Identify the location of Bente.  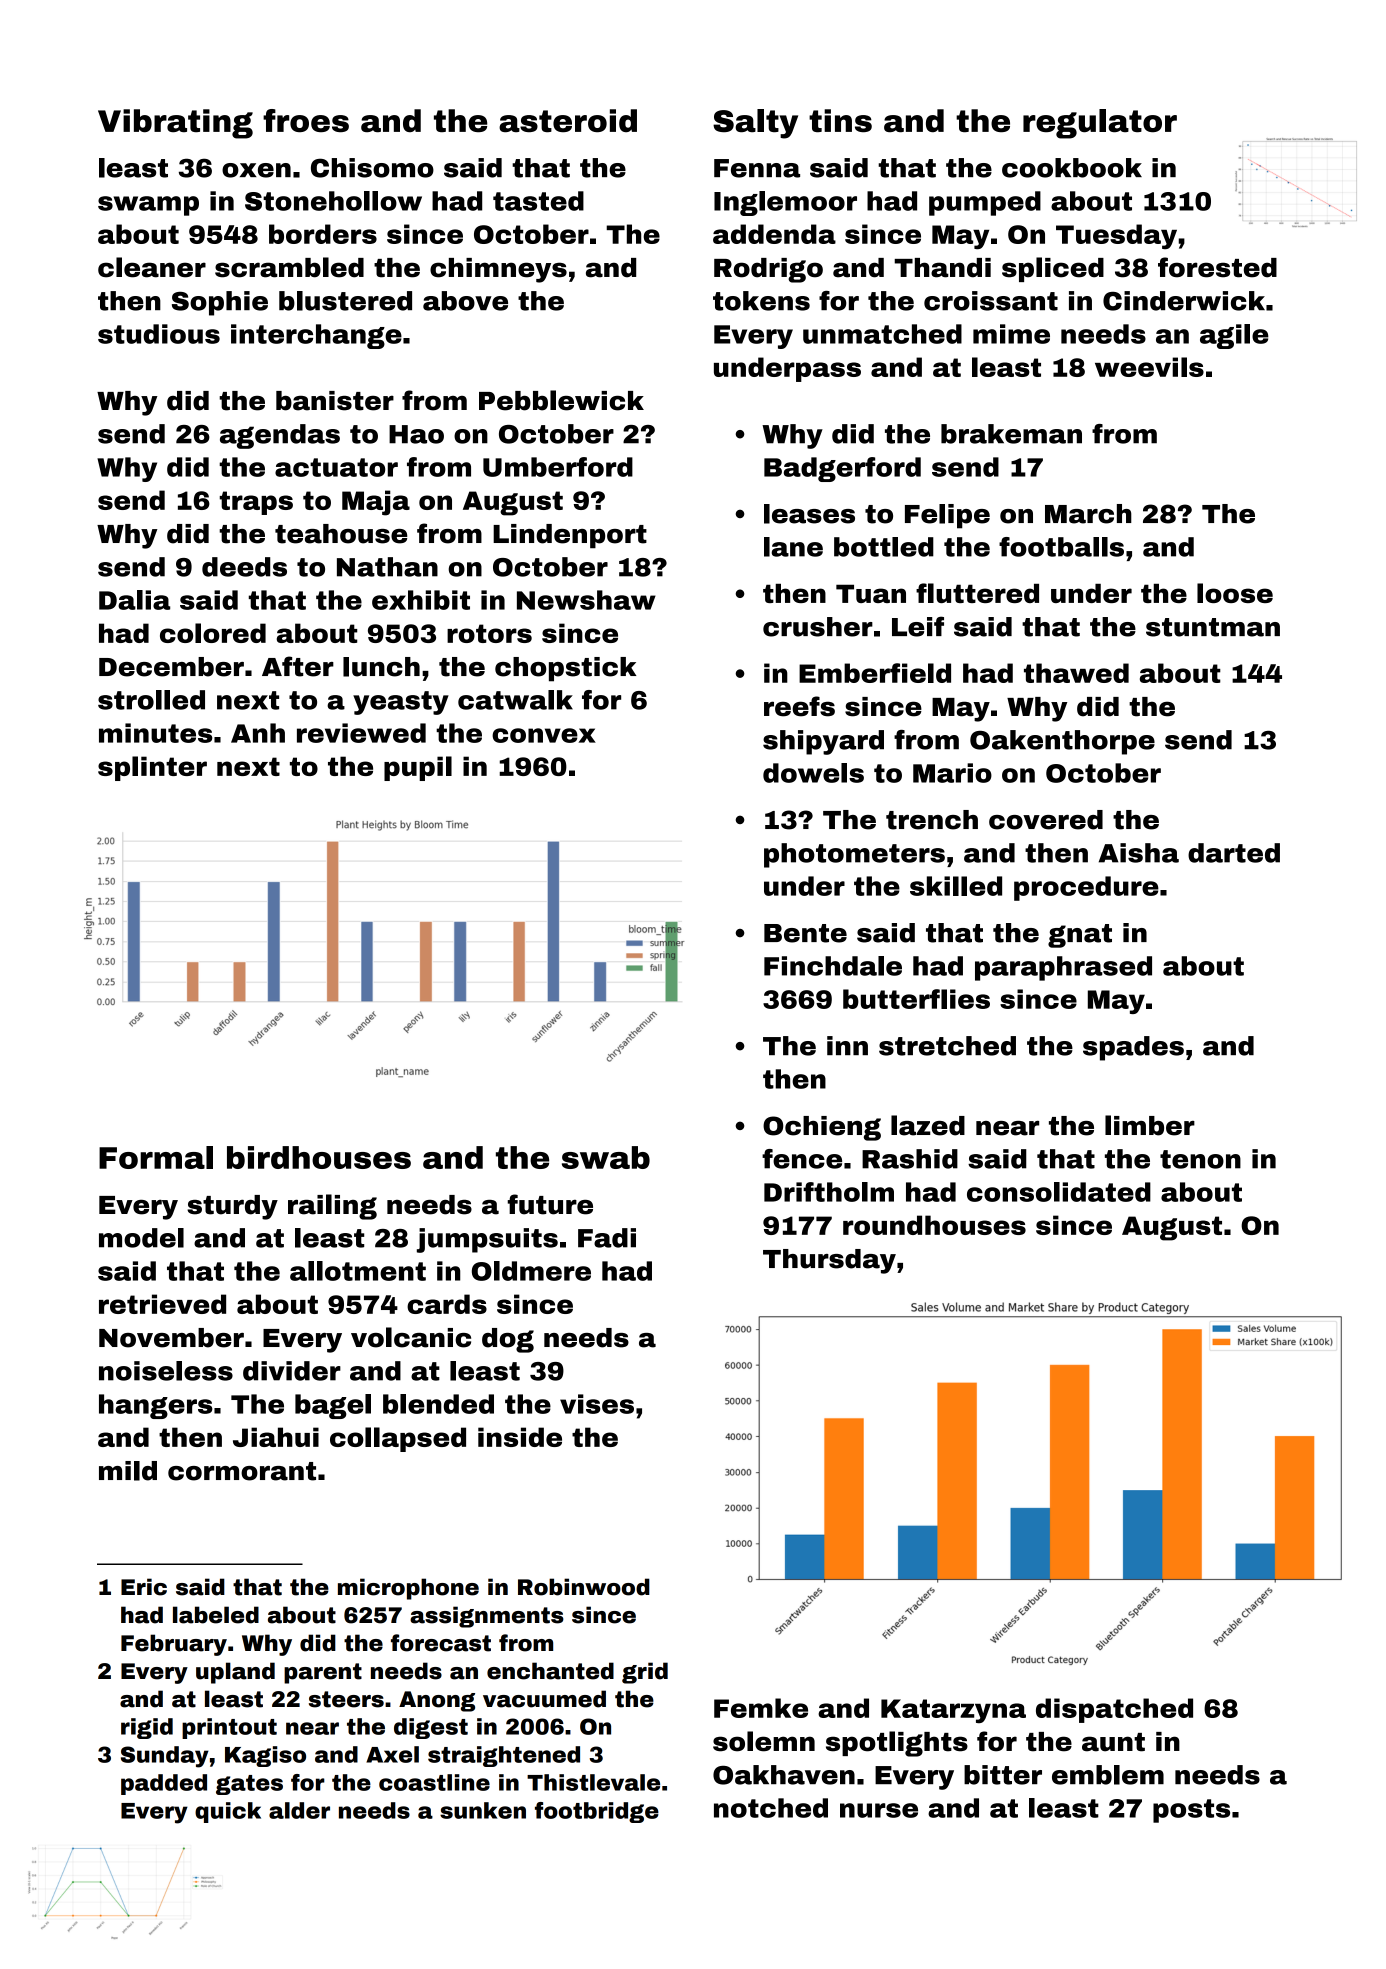
(805, 933).
